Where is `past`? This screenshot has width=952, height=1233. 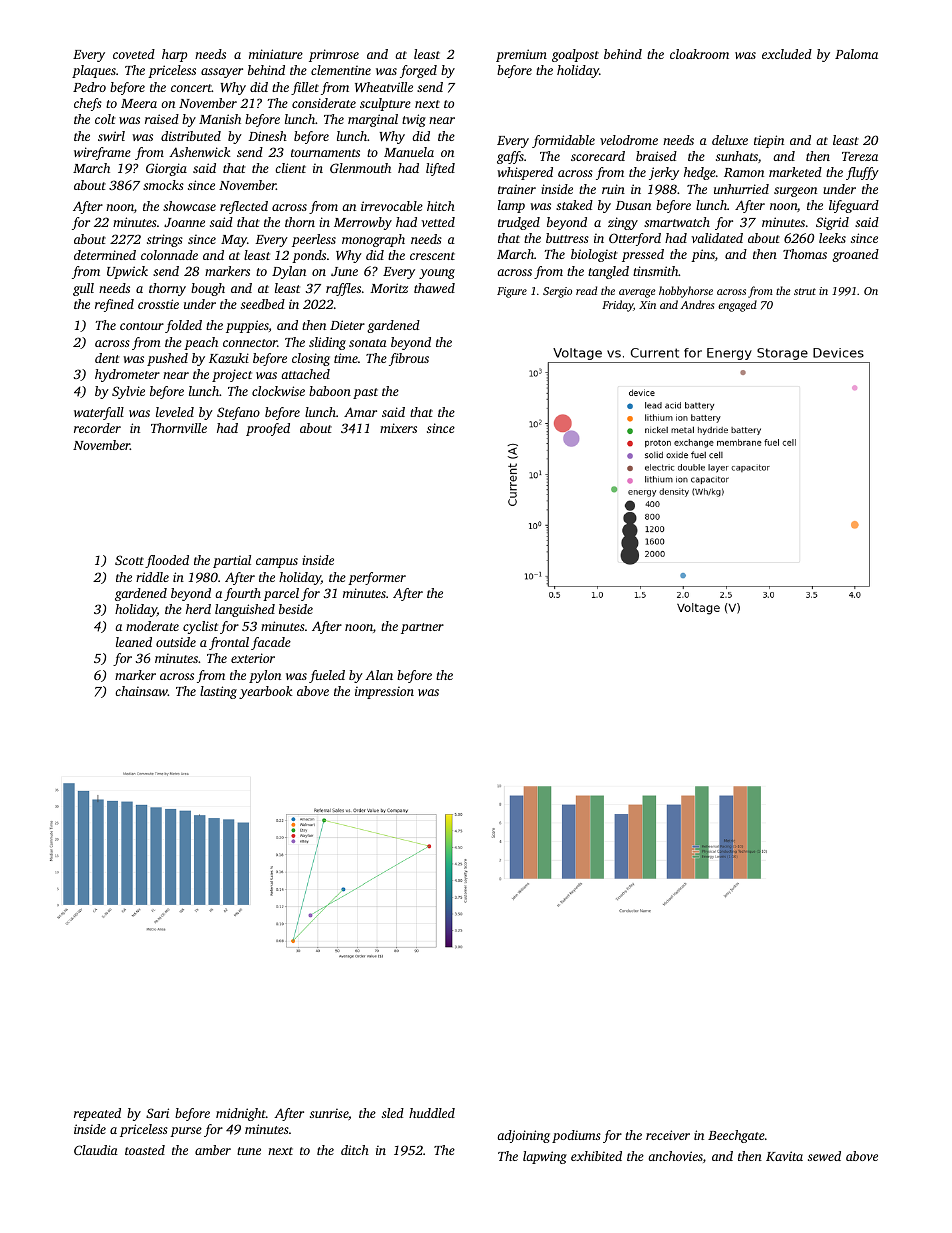
past is located at coordinates (365, 393).
